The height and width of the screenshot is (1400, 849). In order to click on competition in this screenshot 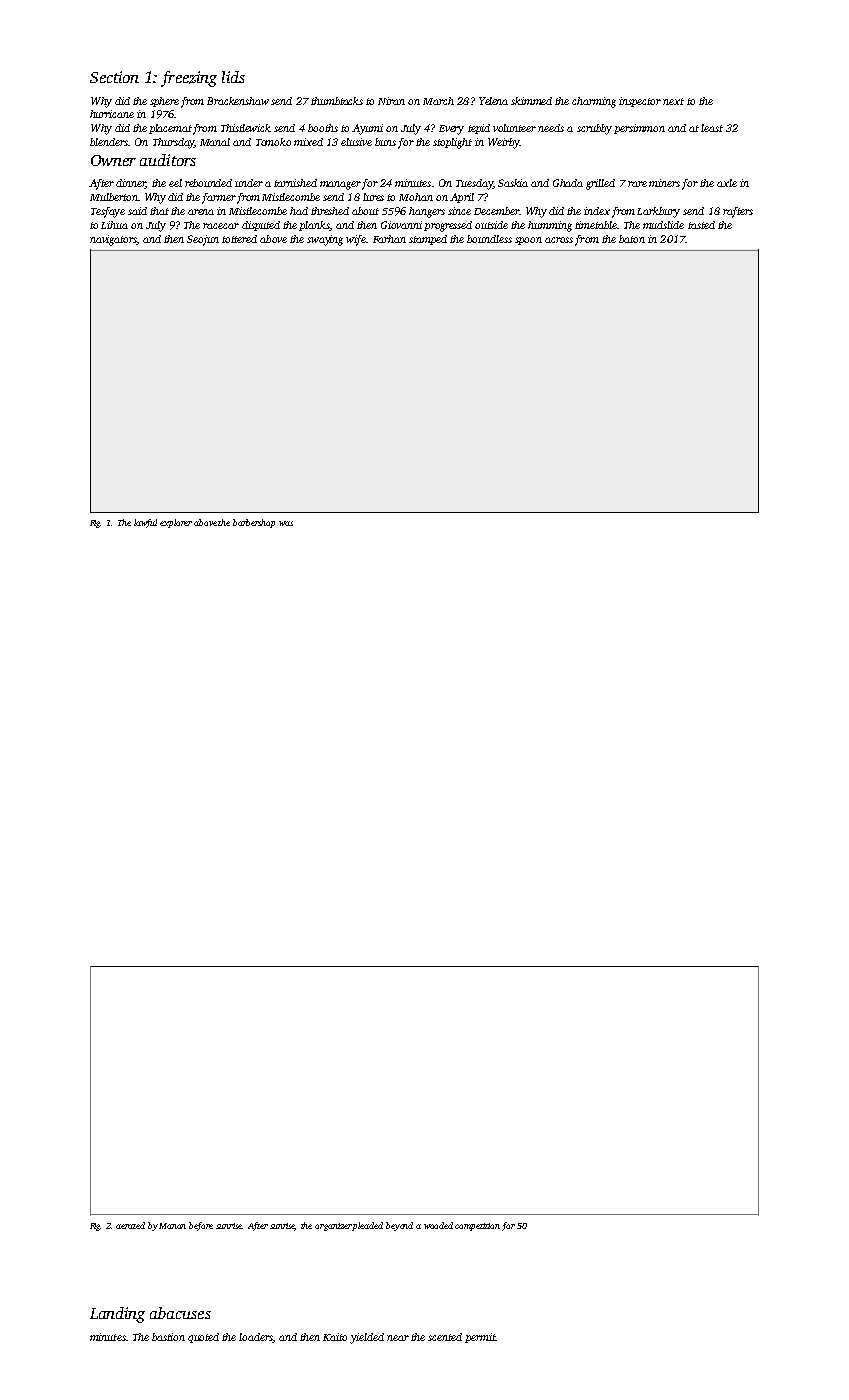, I will do `click(477, 1227)`.
